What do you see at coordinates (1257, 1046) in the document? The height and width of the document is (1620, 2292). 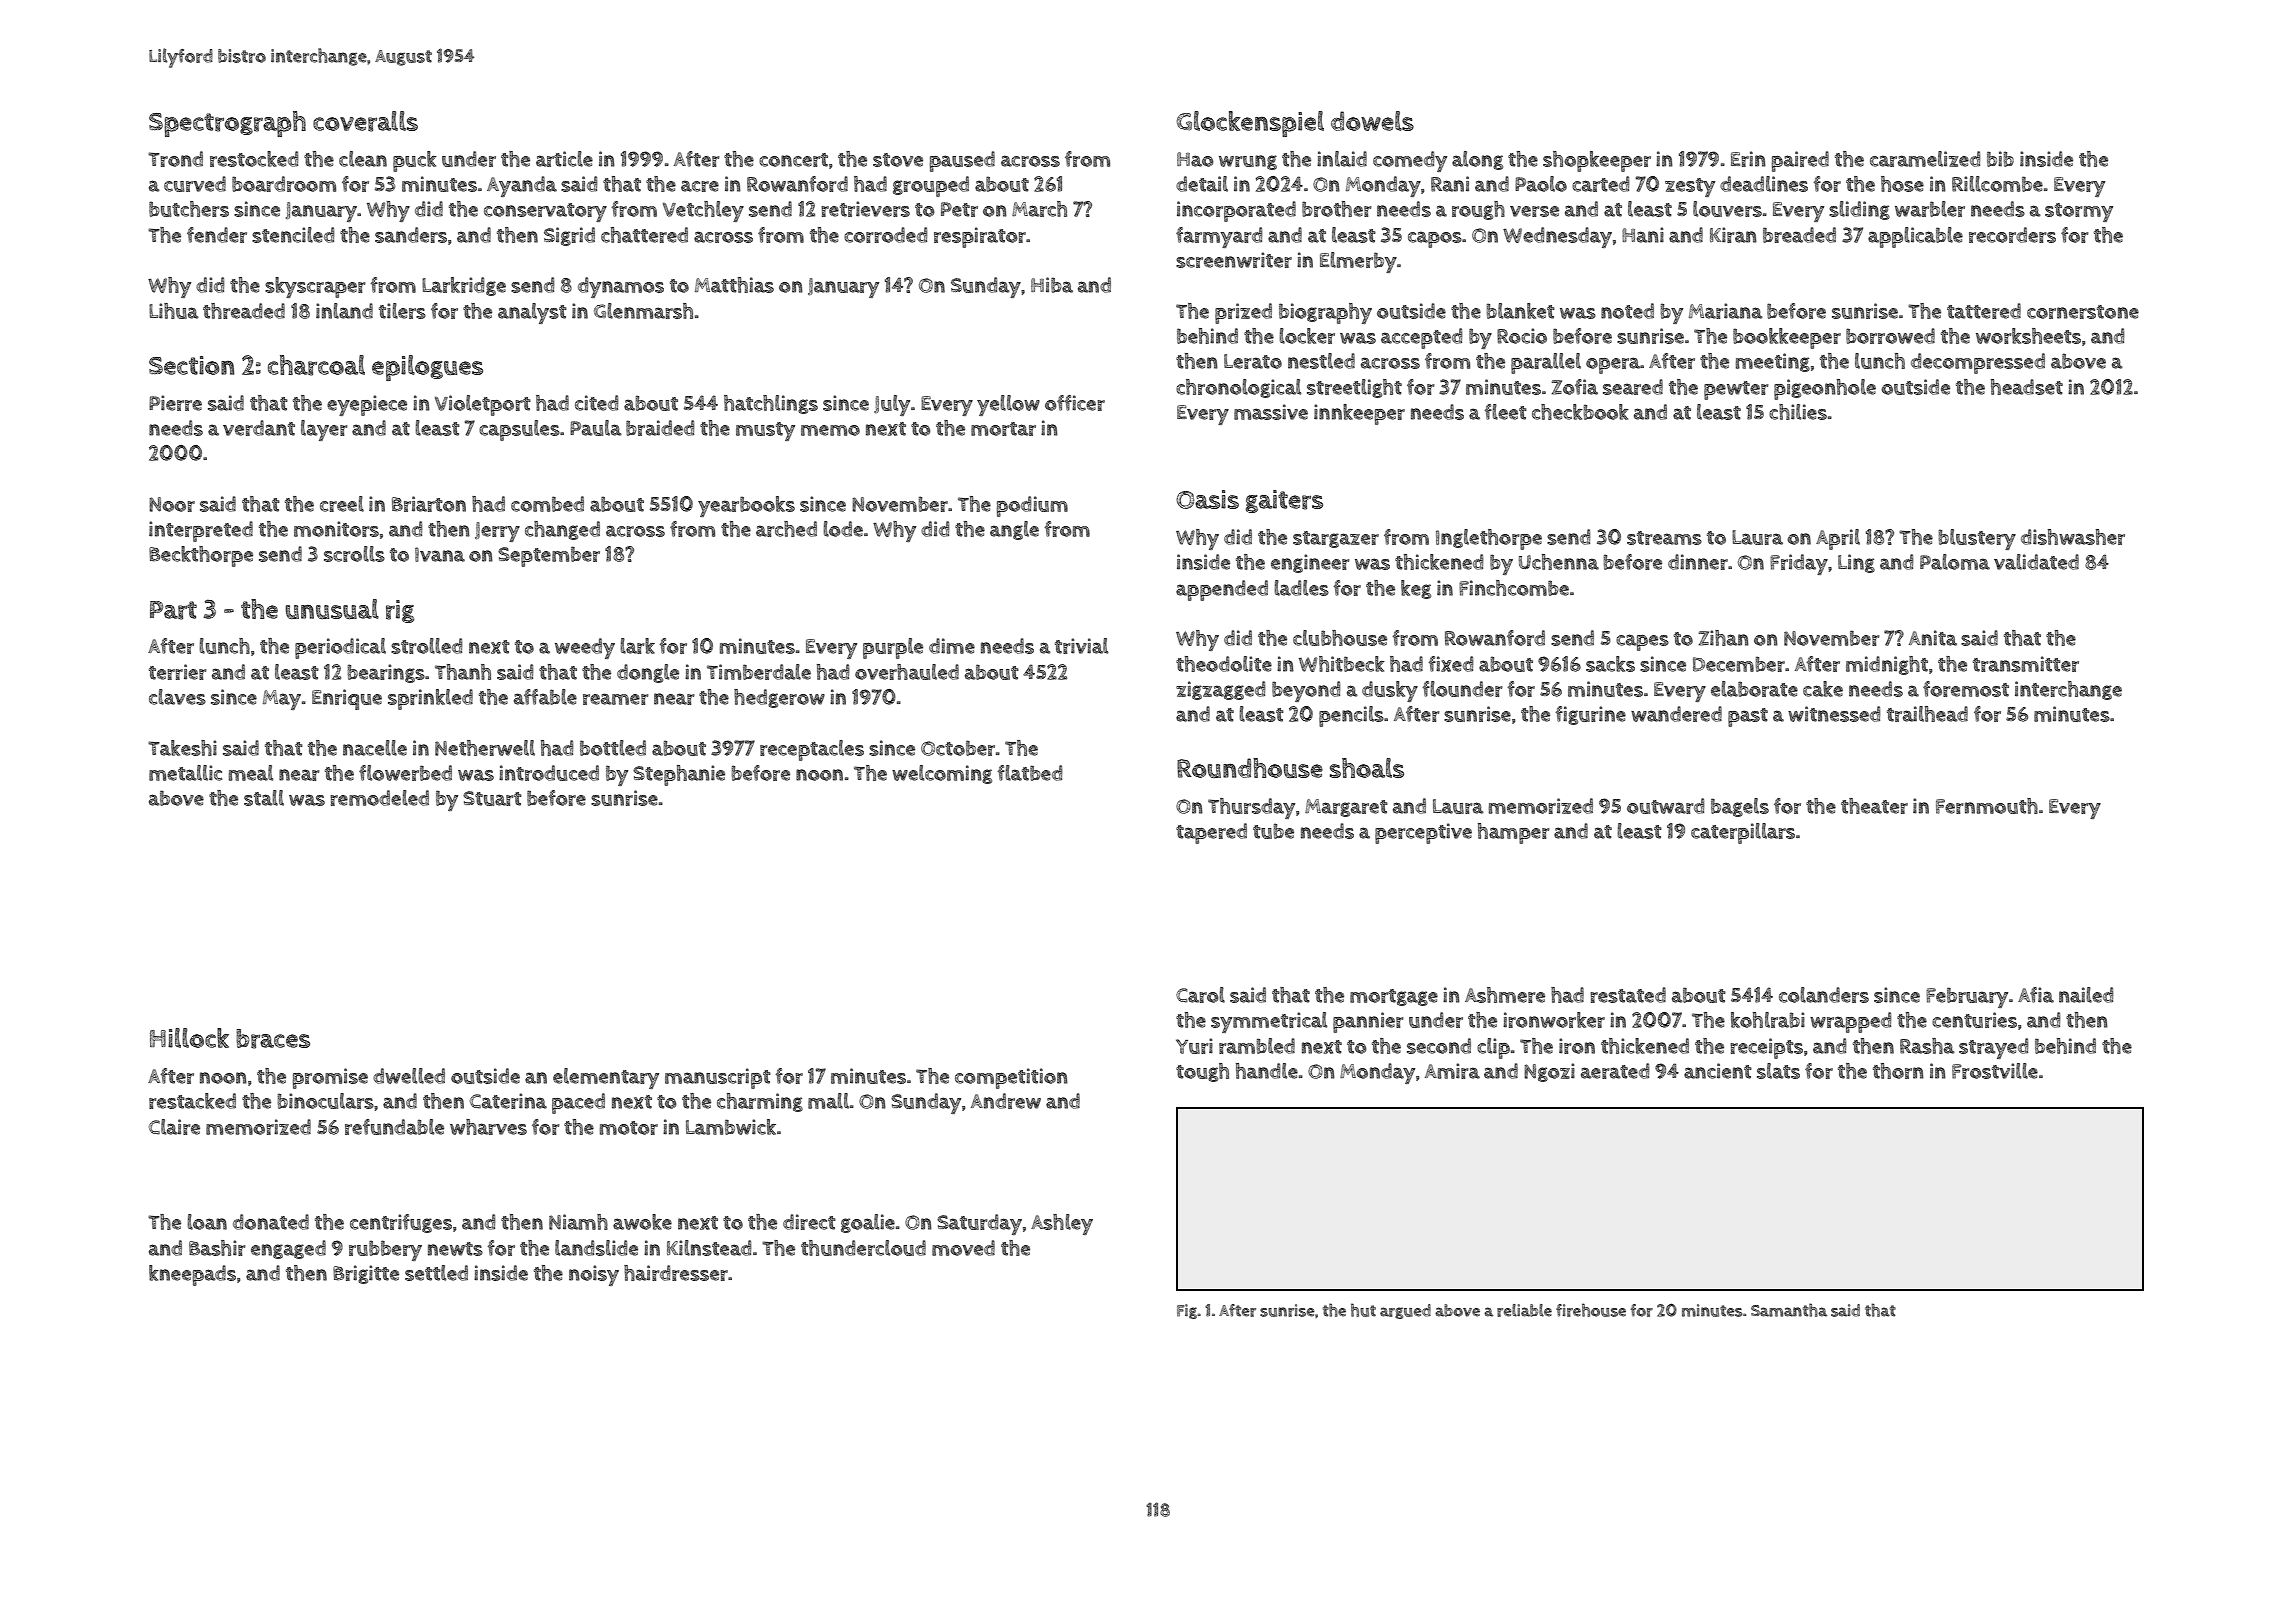 I see `rambled` at bounding box center [1257, 1046].
